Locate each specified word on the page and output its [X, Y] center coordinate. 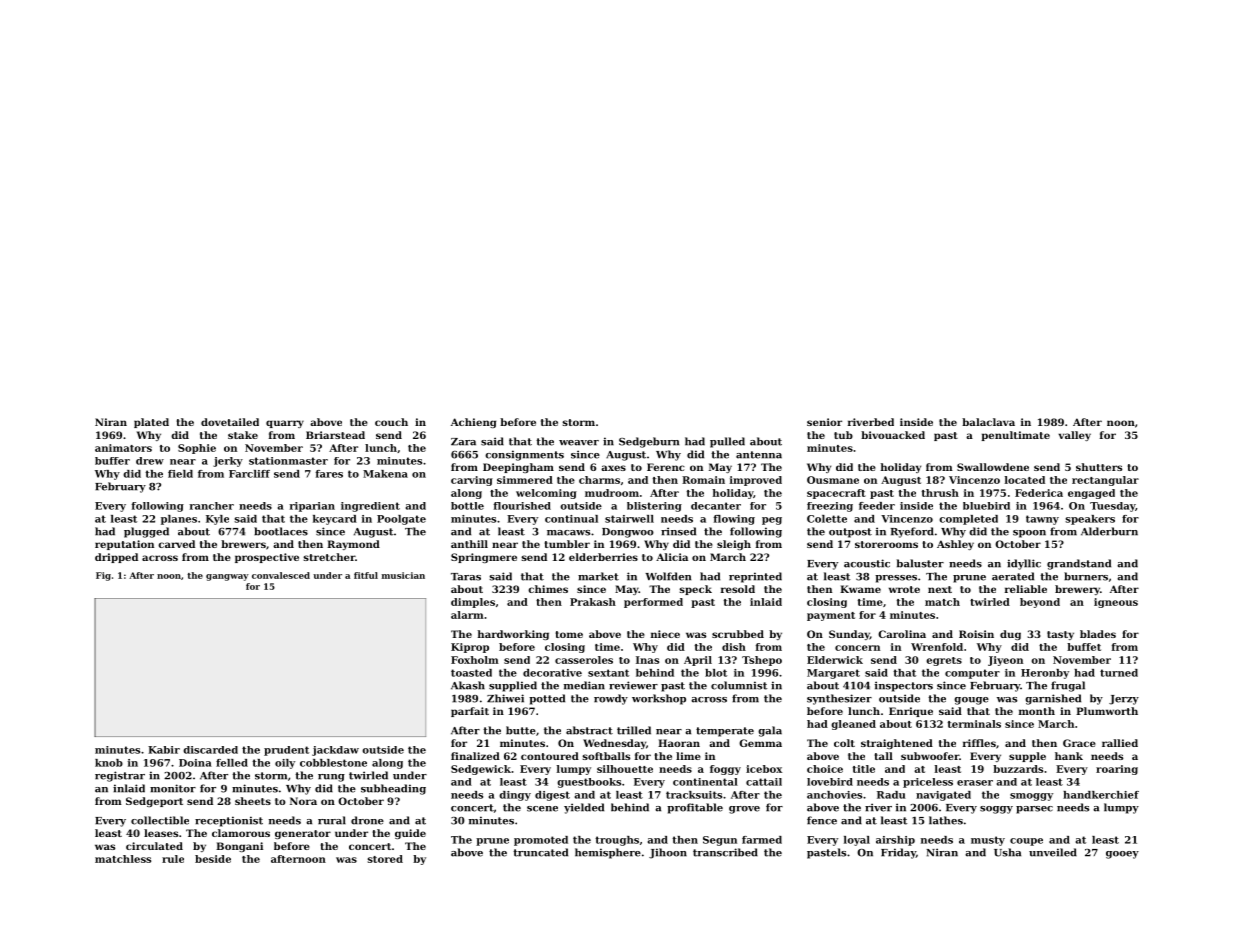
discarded [210, 750]
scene [542, 809]
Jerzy [1124, 700]
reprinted [755, 577]
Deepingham [518, 468]
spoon [1029, 534]
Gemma [760, 743]
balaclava [988, 422]
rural [332, 820]
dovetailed [230, 422]
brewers [243, 544]
